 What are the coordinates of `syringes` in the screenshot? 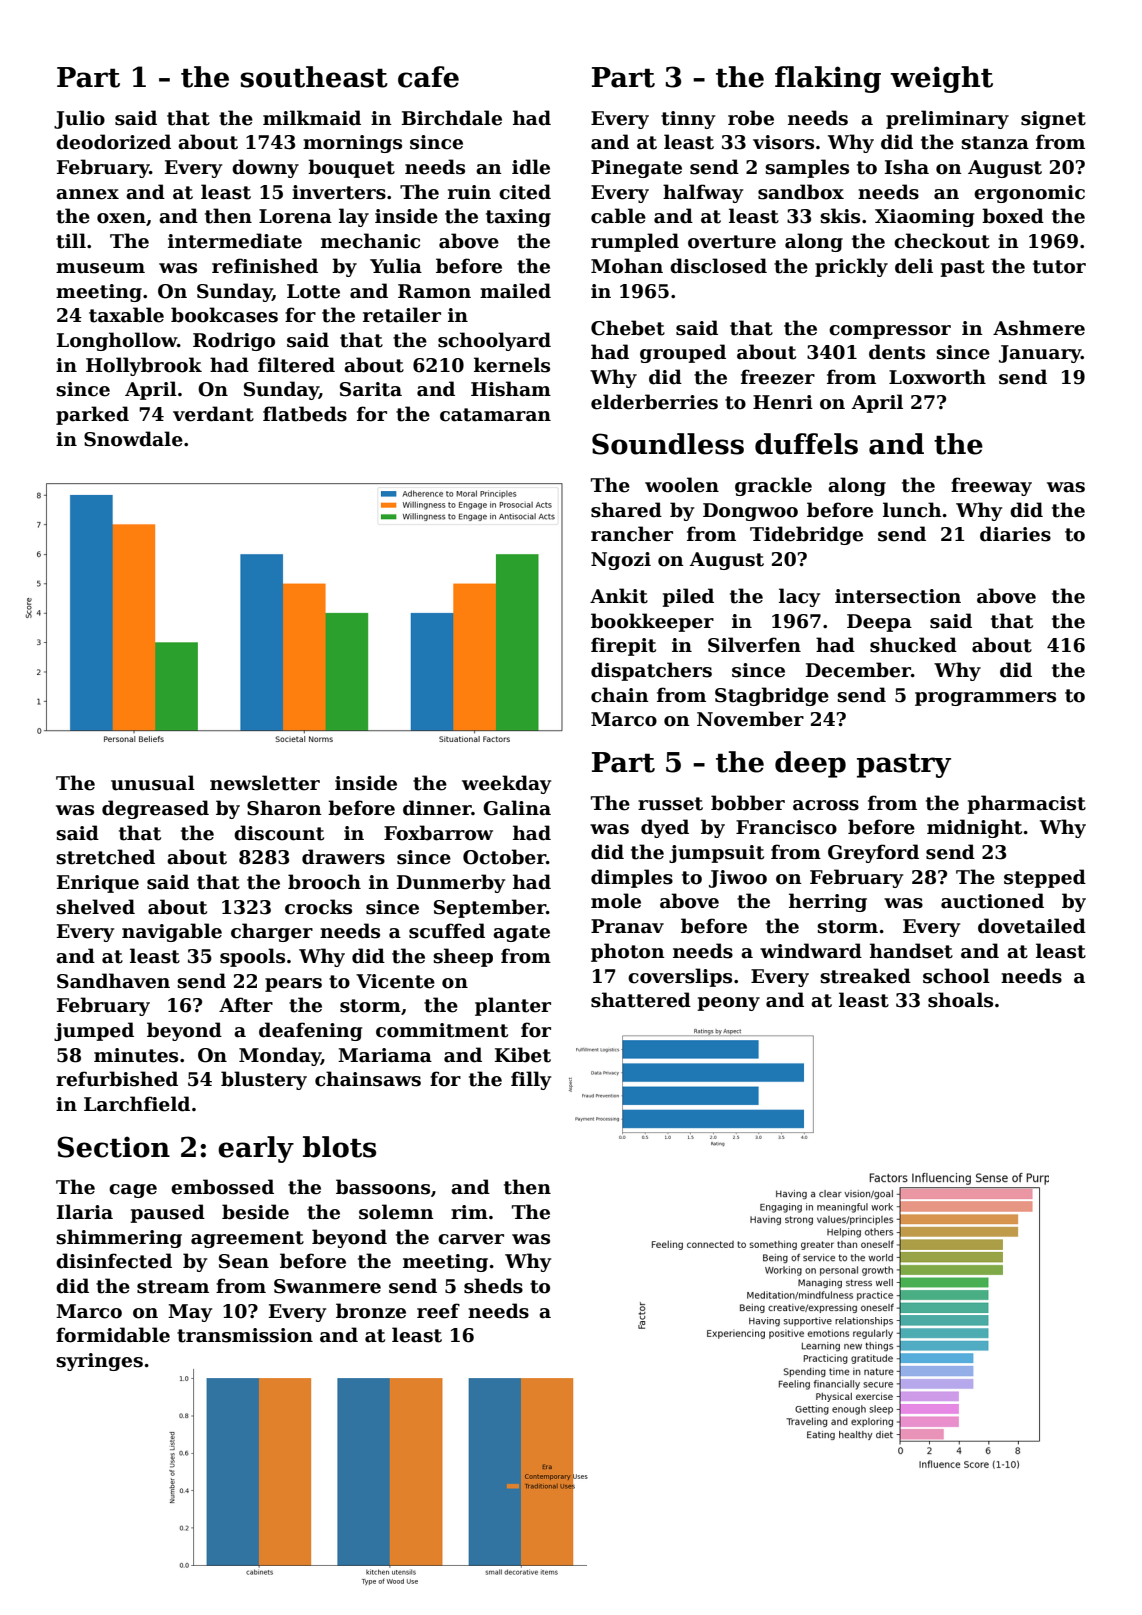 It's located at (99, 1362).
